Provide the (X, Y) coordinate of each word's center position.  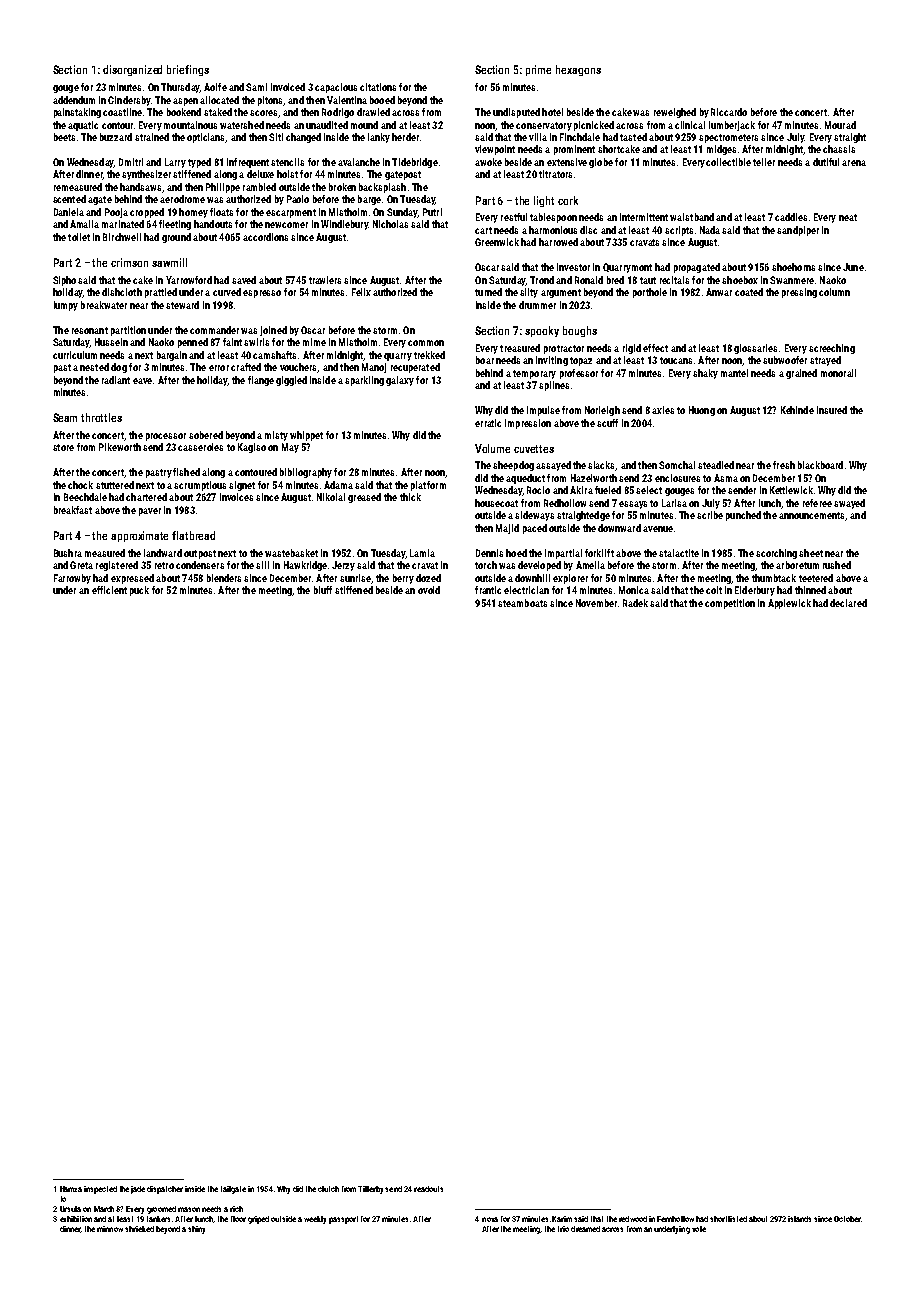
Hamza (71, 1189)
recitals (674, 280)
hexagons (578, 70)
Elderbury (755, 591)
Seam (65, 417)
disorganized (132, 70)
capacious (336, 88)
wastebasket (291, 553)
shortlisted (728, 1219)
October (847, 1219)
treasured (520, 348)
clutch (328, 1189)
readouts (428, 1189)
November (596, 603)
